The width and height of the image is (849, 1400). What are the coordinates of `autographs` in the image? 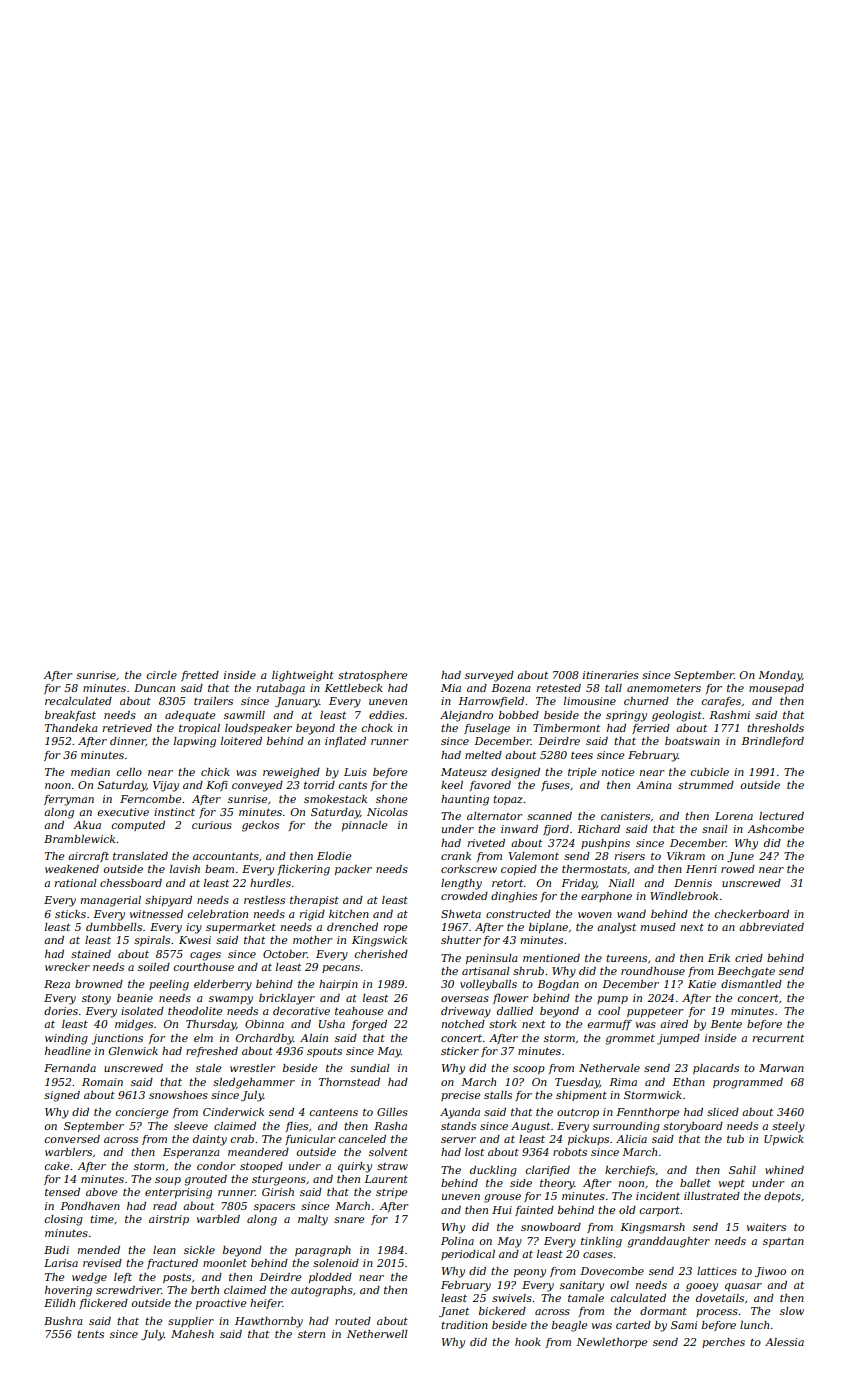 It's located at (322, 1291).
